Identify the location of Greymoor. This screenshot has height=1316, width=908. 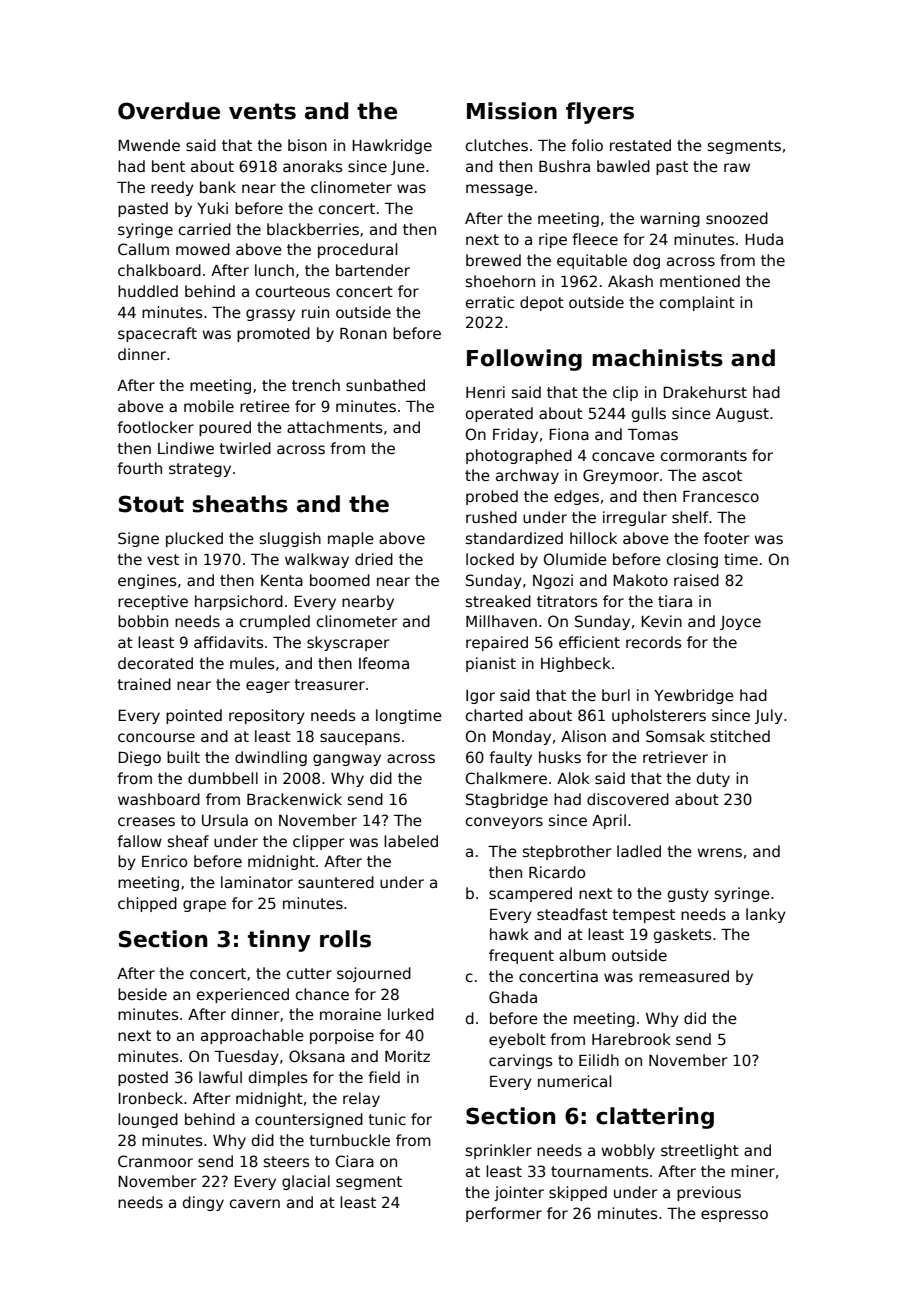
(621, 476).
